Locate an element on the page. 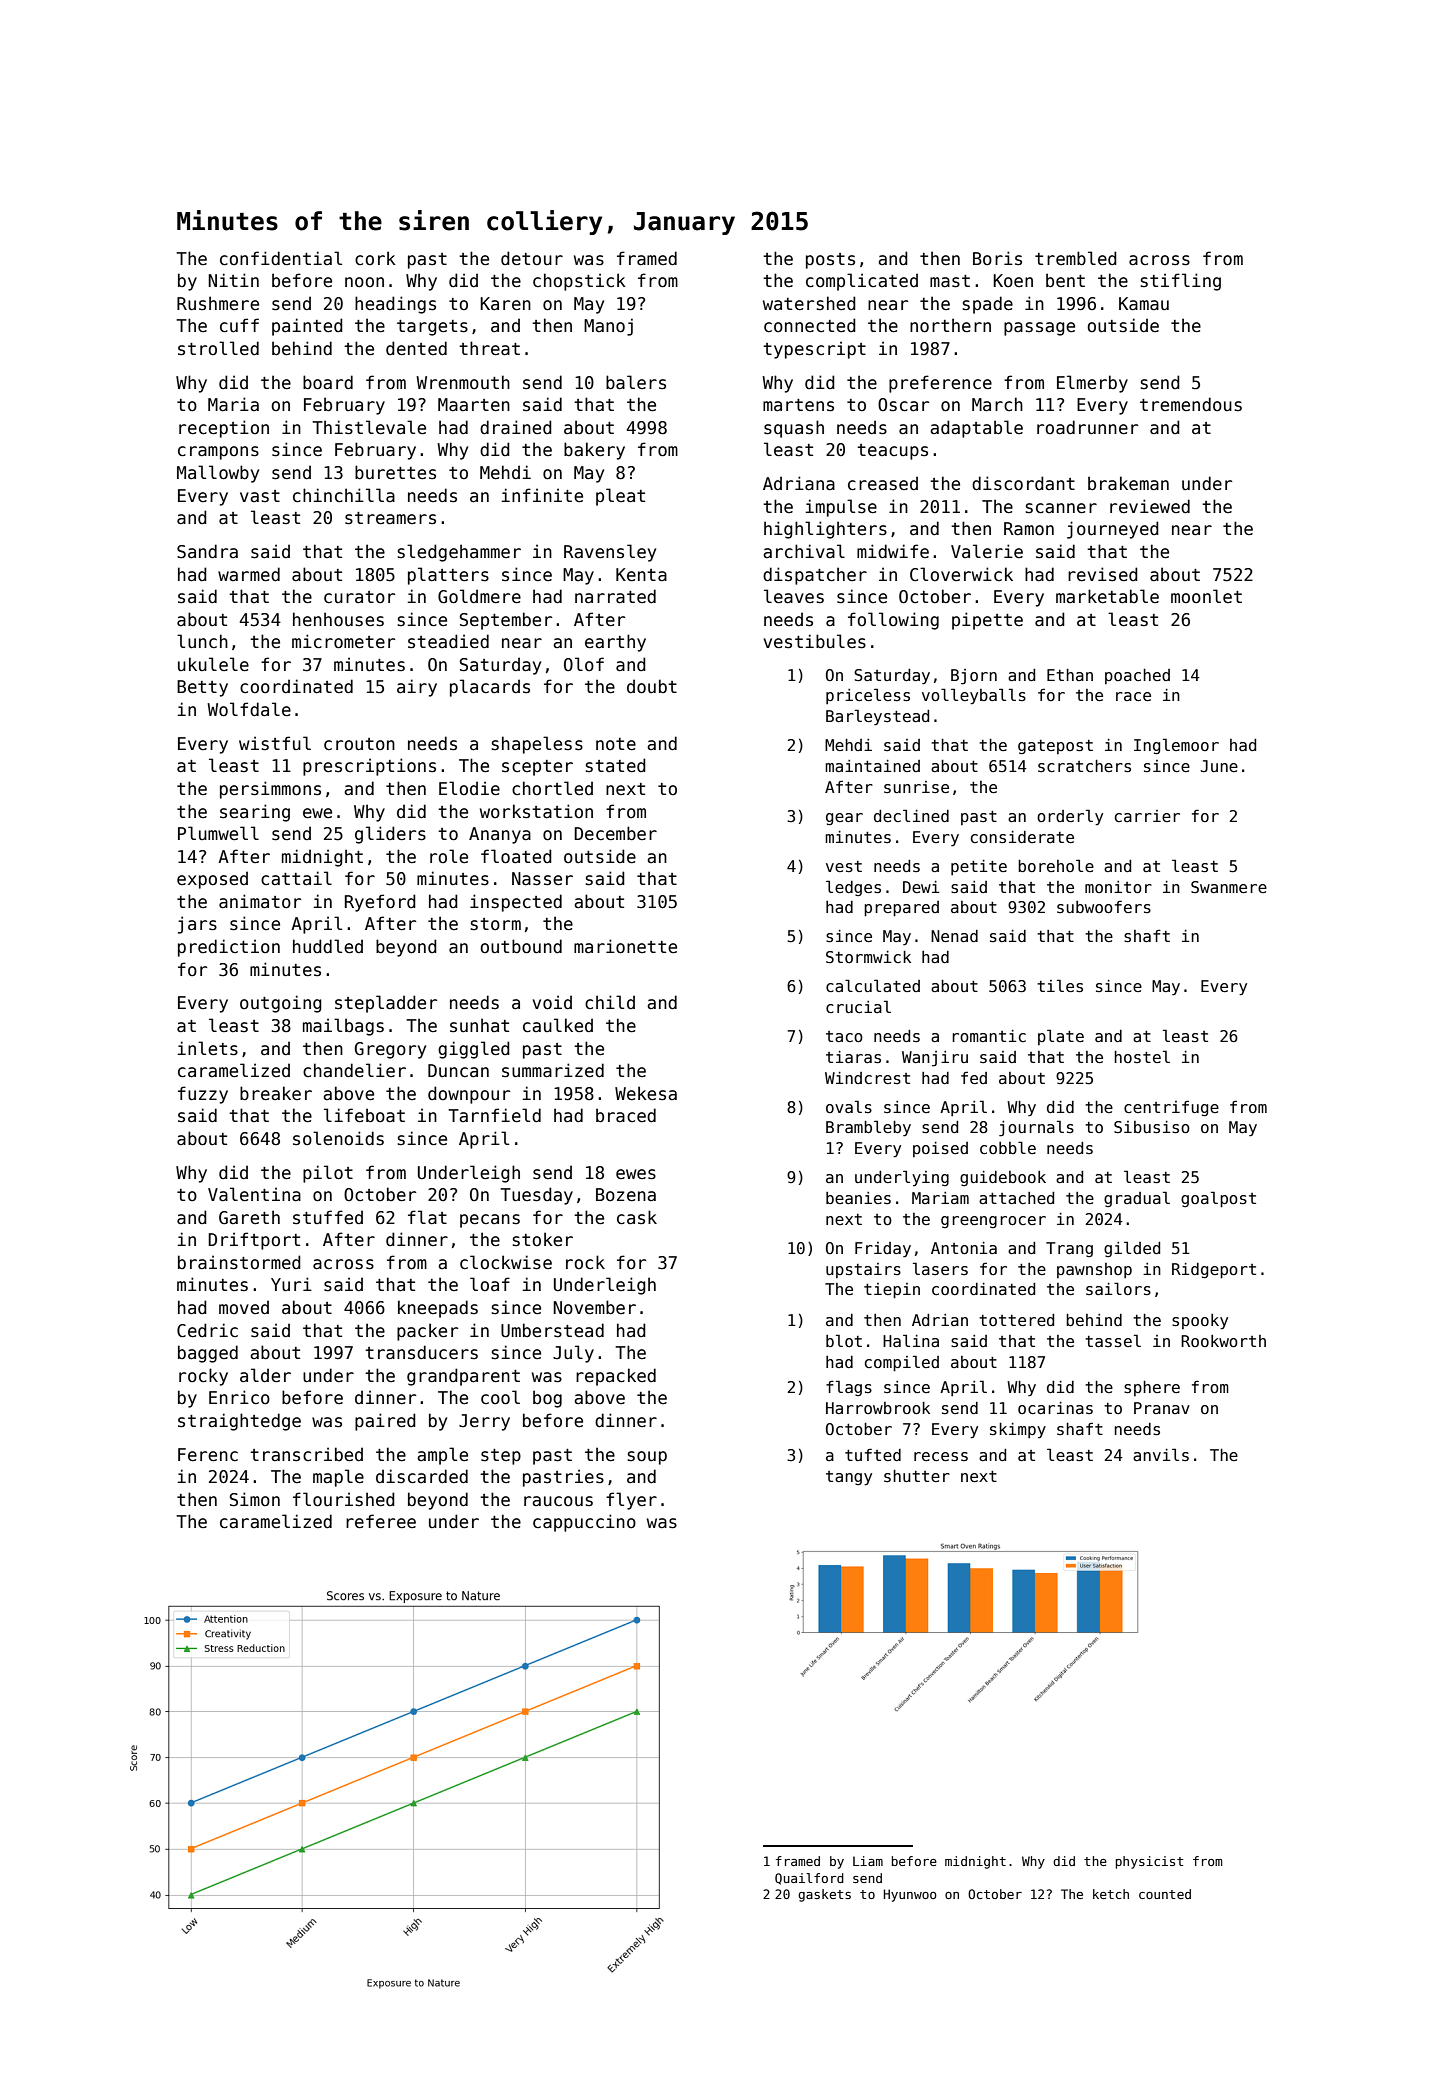 The width and height of the page is (1450, 2100). Kamau is located at coordinates (1144, 304).
